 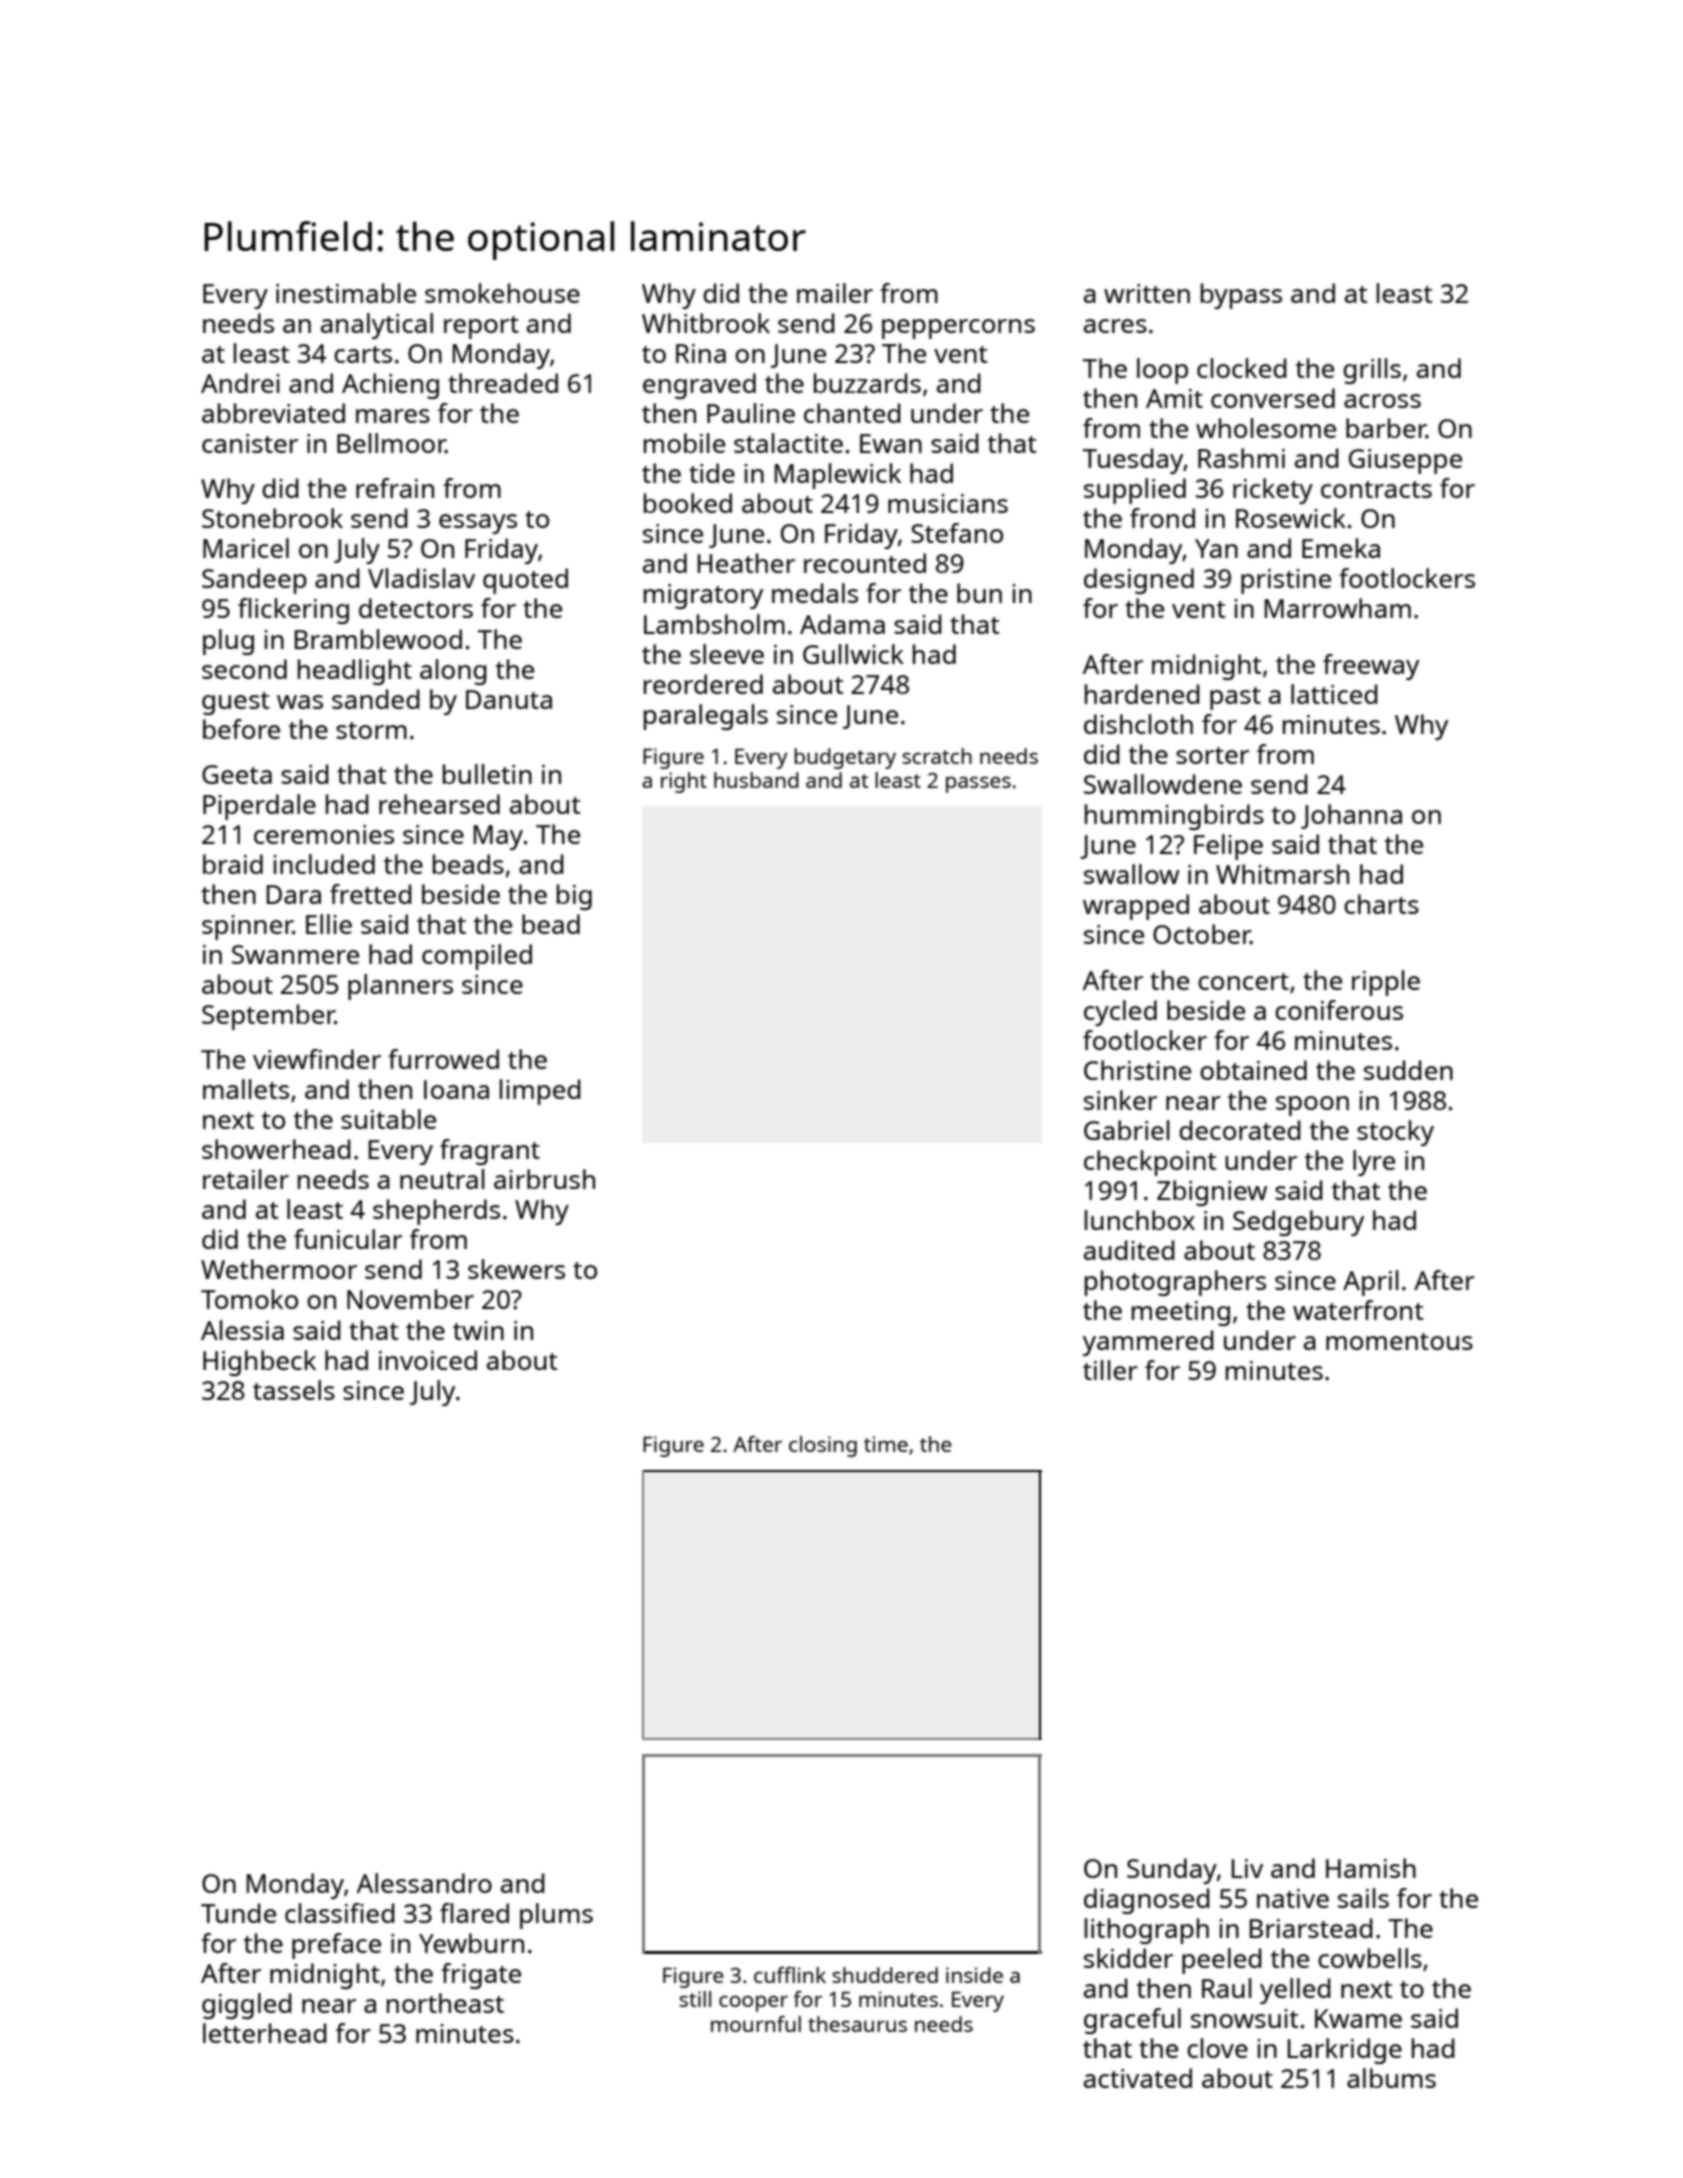 What do you see at coordinates (978, 784) in the image?
I see `passes` at bounding box center [978, 784].
